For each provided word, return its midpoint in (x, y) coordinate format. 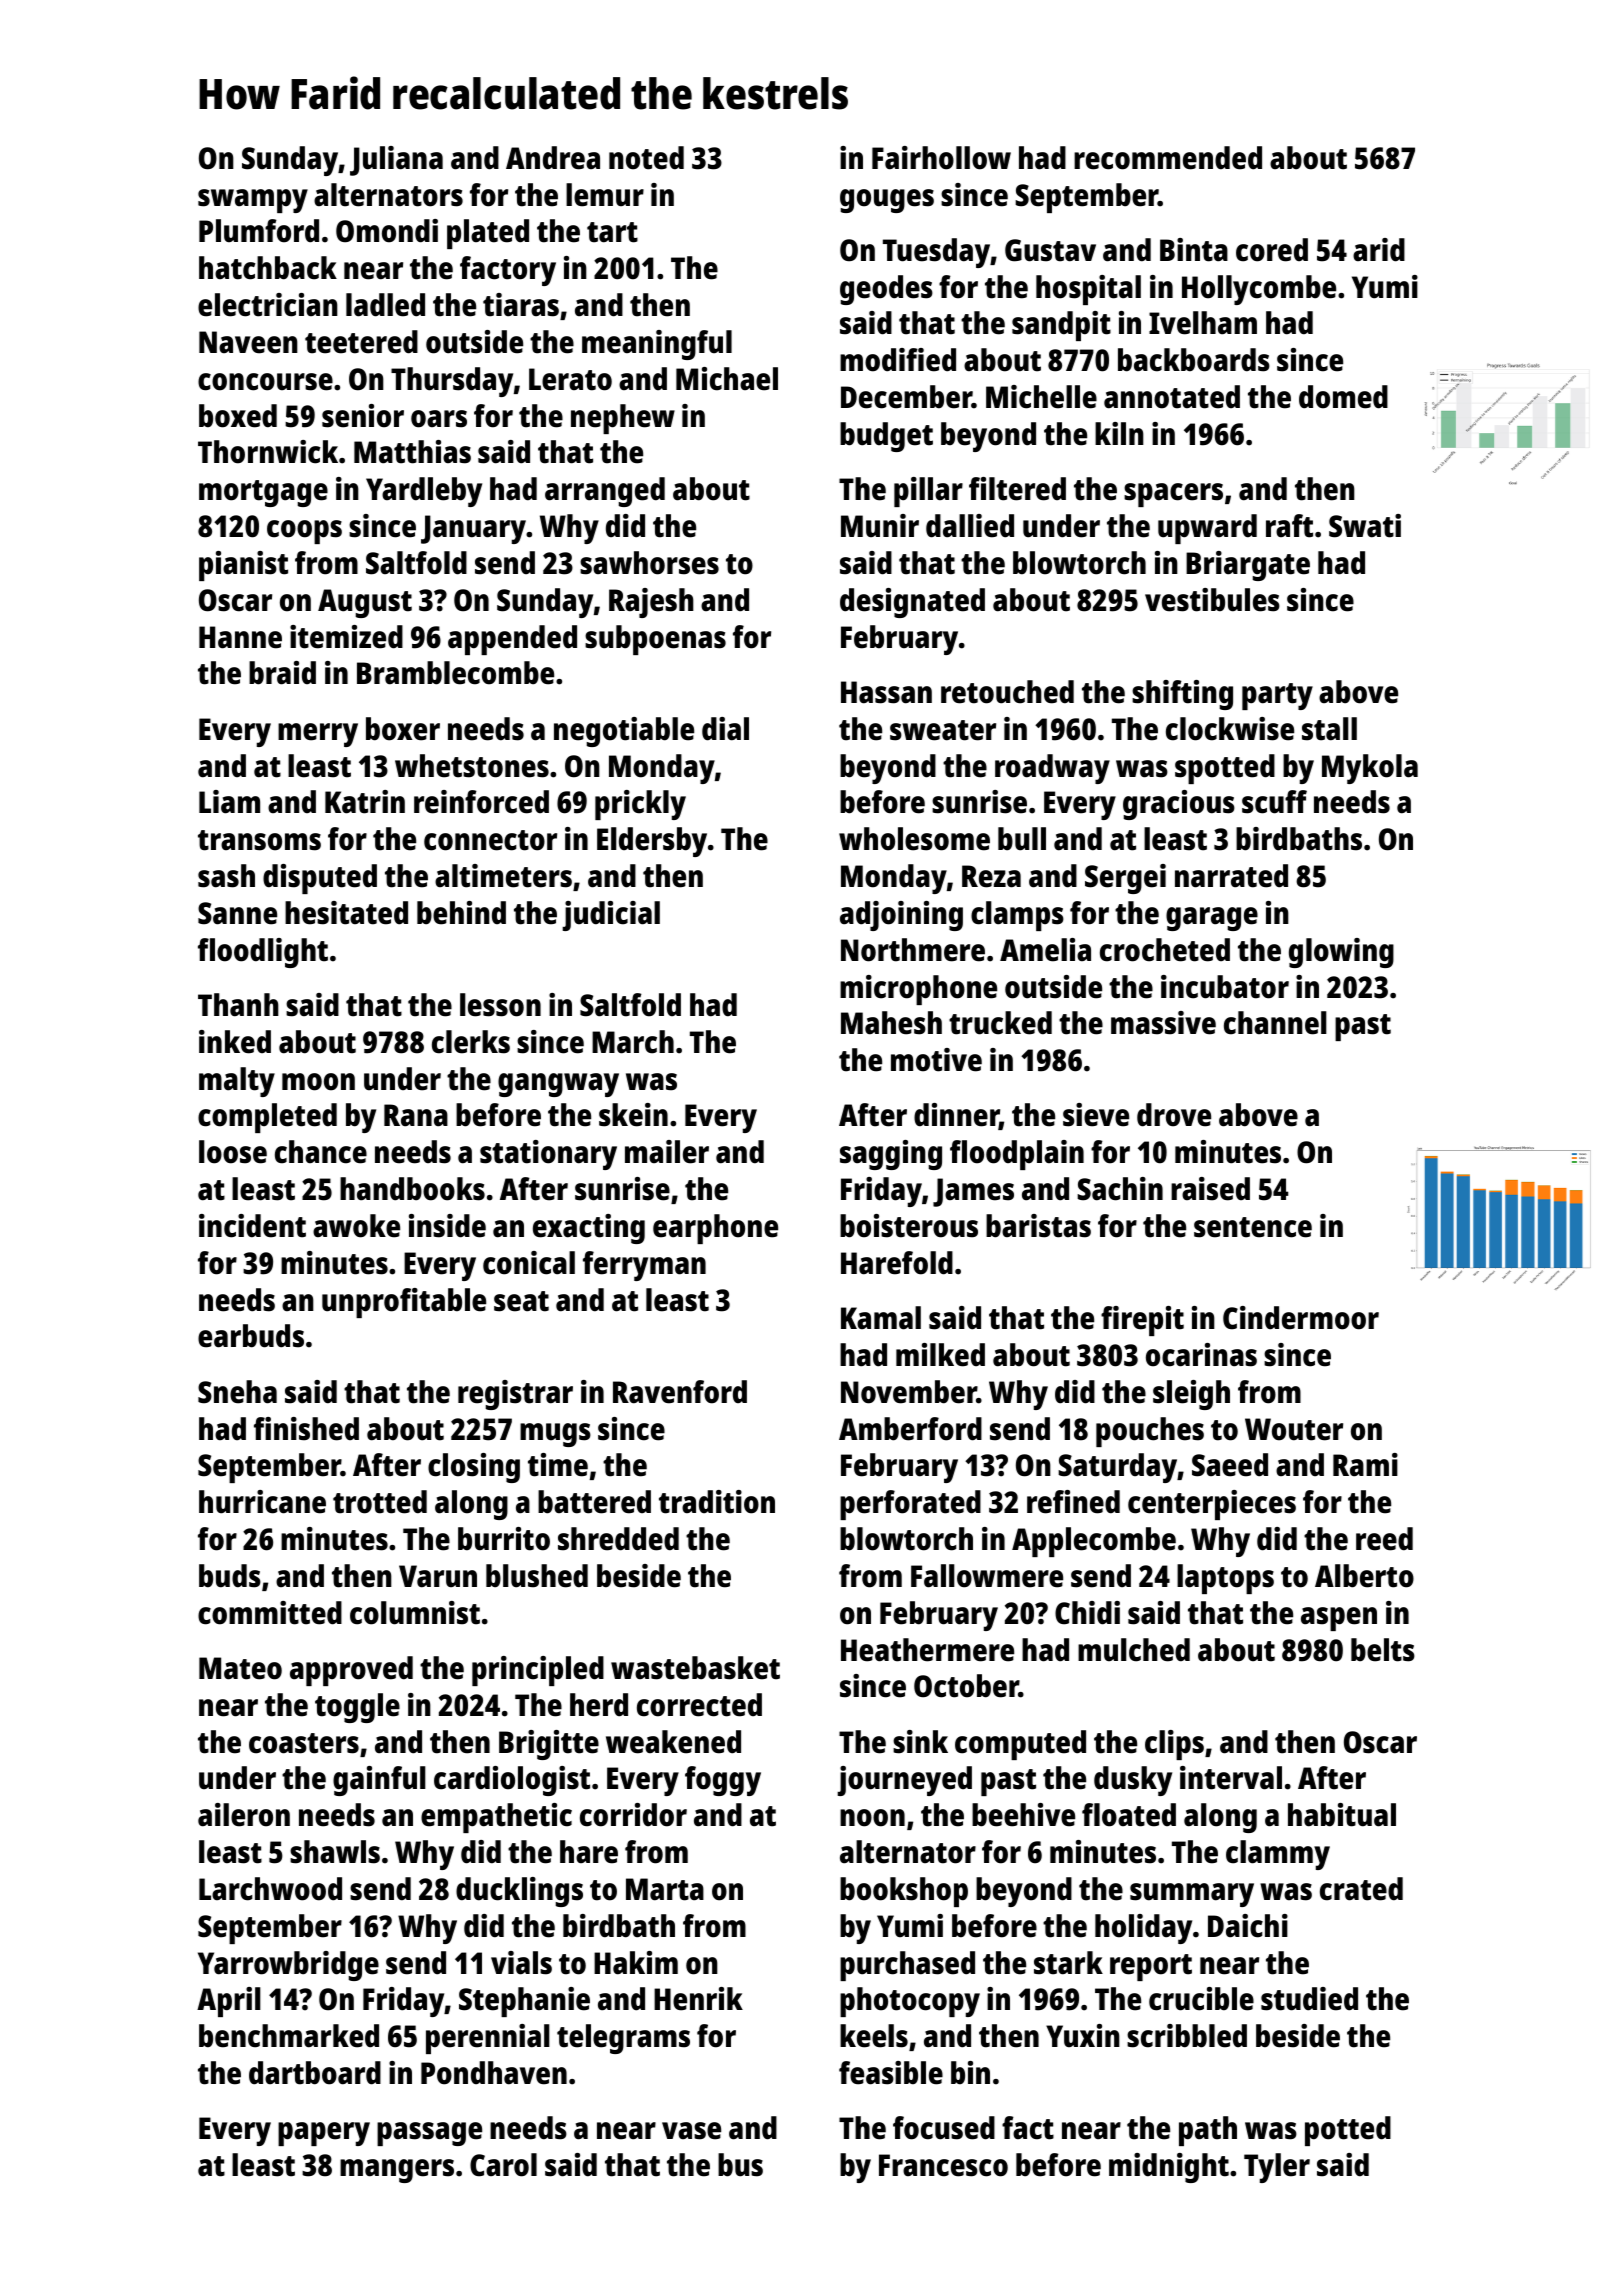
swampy (253, 201)
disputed (320, 879)
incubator (1225, 987)
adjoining (901, 916)
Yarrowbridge (288, 1966)
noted (646, 158)
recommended (1168, 158)
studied (1309, 1999)
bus (740, 2165)
